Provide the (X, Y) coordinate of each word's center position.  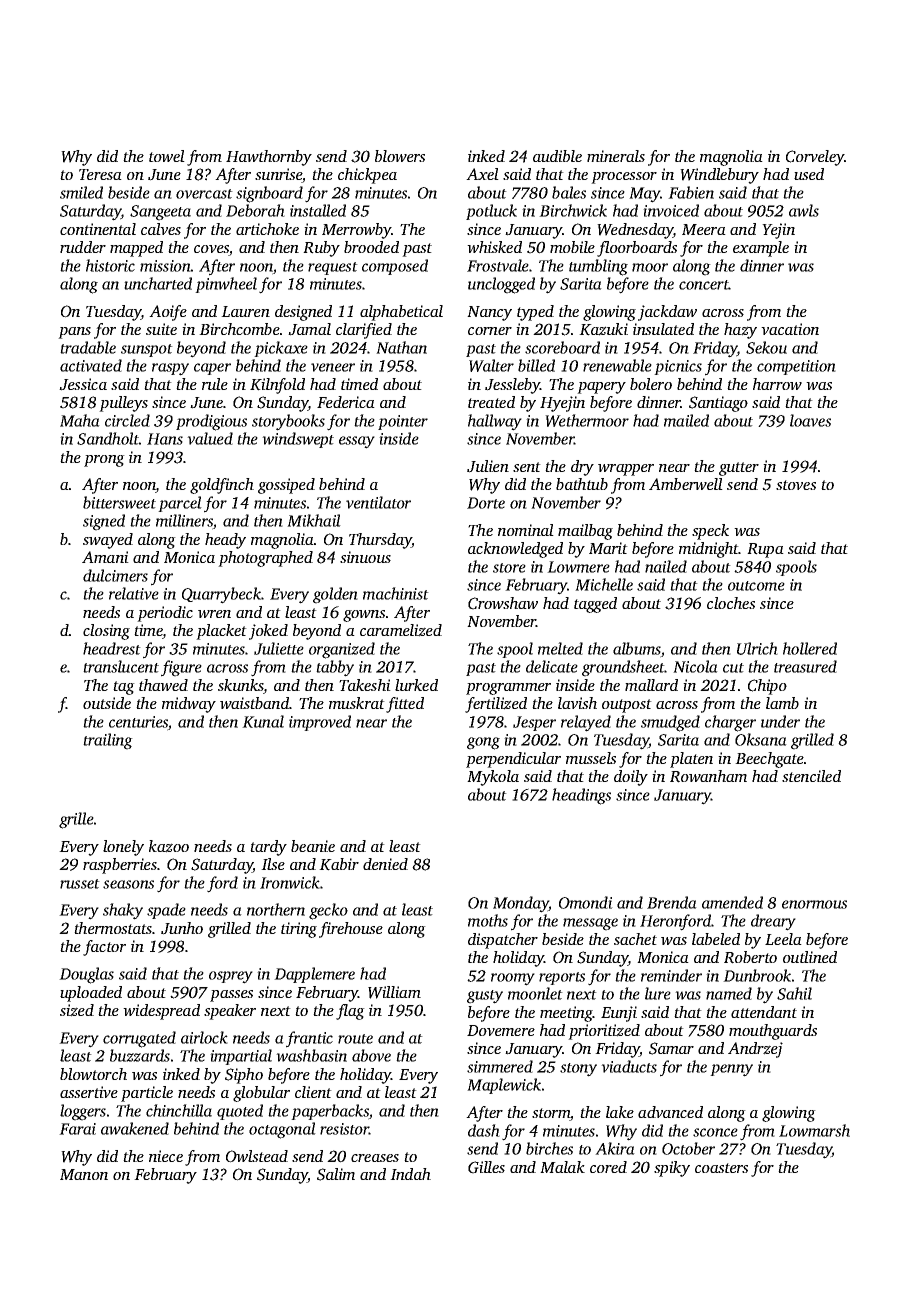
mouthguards (773, 1032)
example (761, 249)
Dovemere (501, 1030)
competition (796, 367)
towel (167, 156)
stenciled (811, 776)
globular (261, 1094)
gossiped (286, 486)
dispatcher (503, 941)
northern (276, 909)
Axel (482, 174)
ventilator (378, 502)
